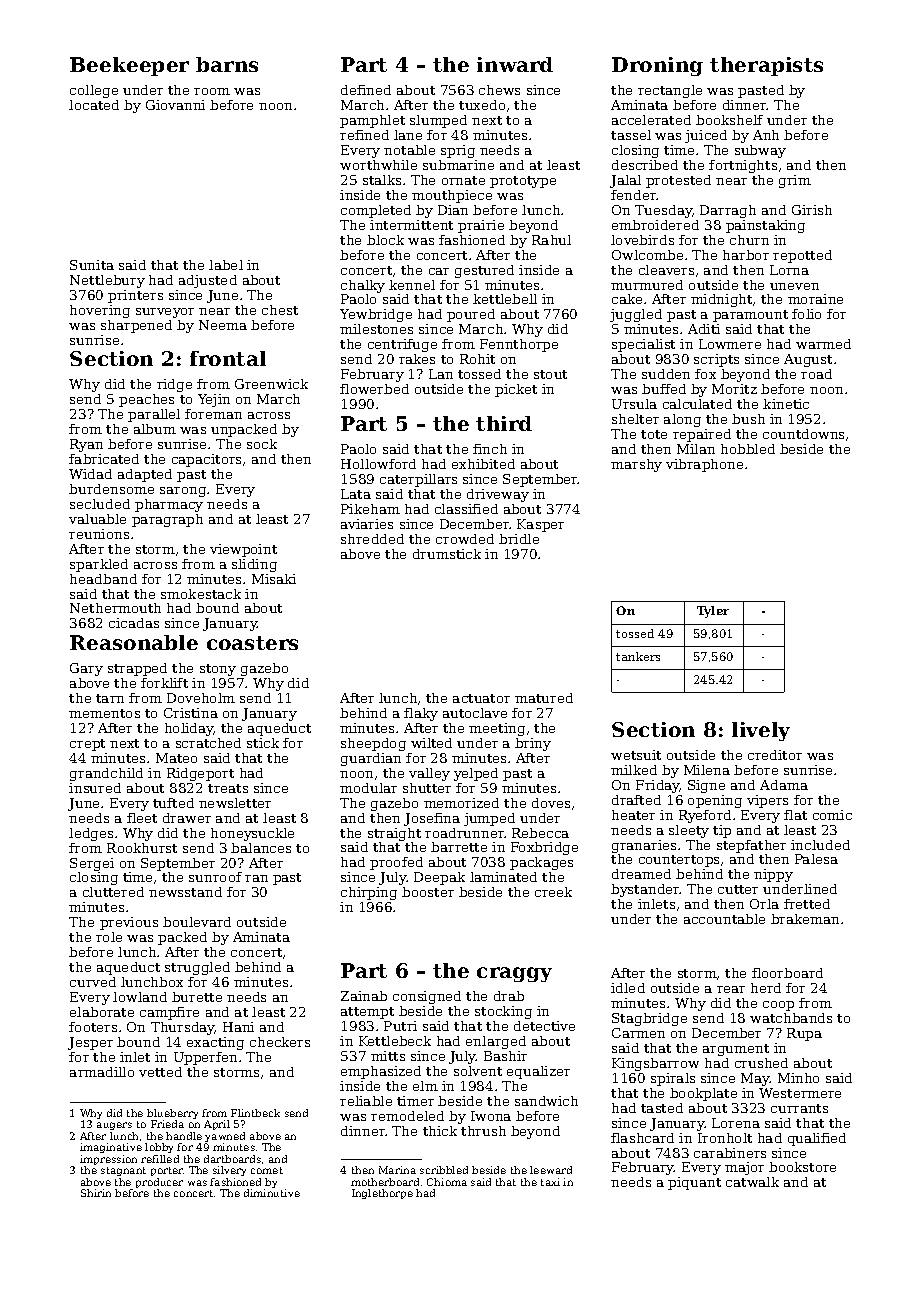  I want to click on foreman, so click(213, 414).
